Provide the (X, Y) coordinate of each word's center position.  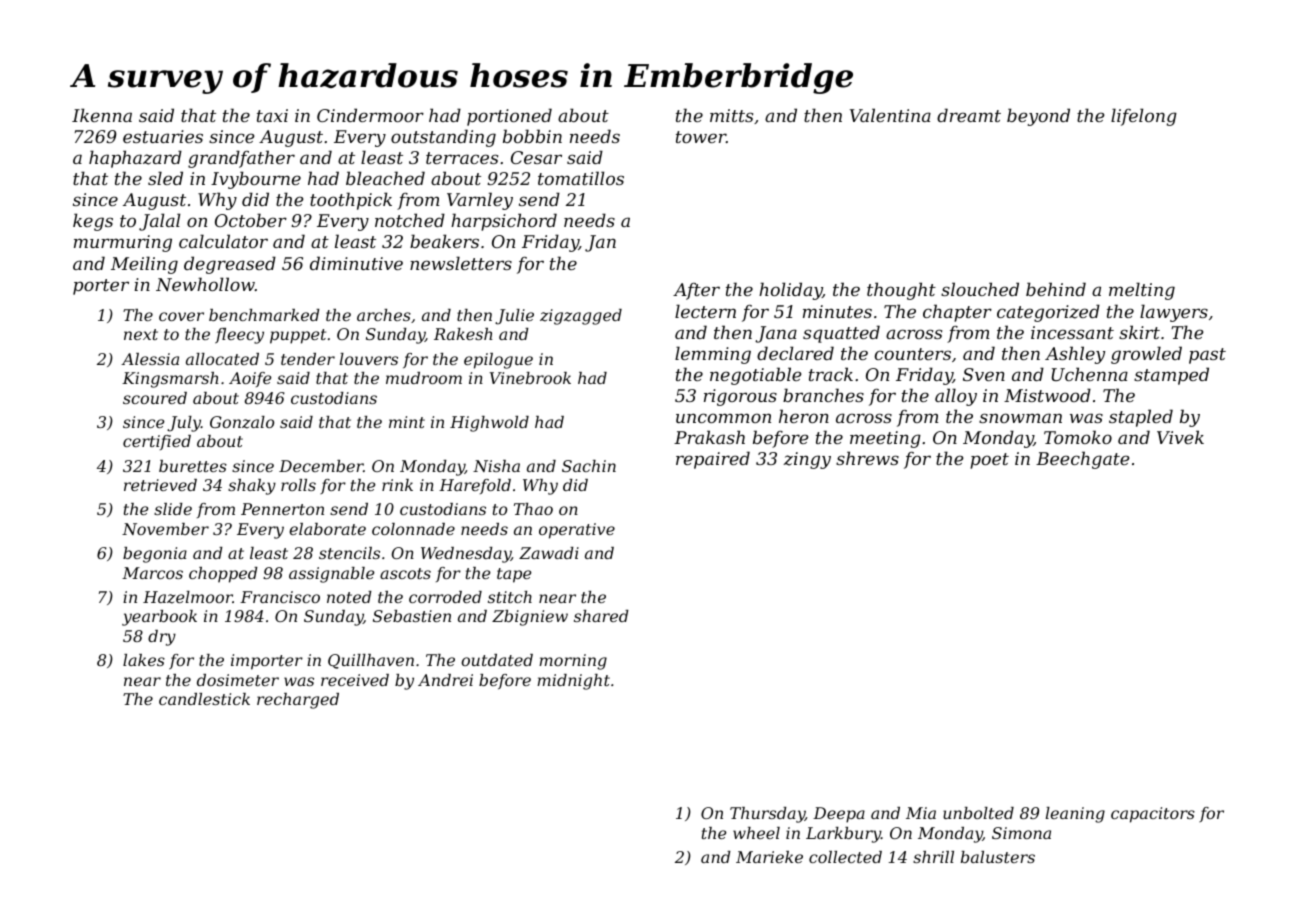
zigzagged (581, 317)
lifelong (1144, 117)
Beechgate (1082, 460)
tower (701, 137)
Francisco (280, 597)
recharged (298, 701)
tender (308, 359)
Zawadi (549, 553)
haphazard (135, 159)
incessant (1072, 332)
